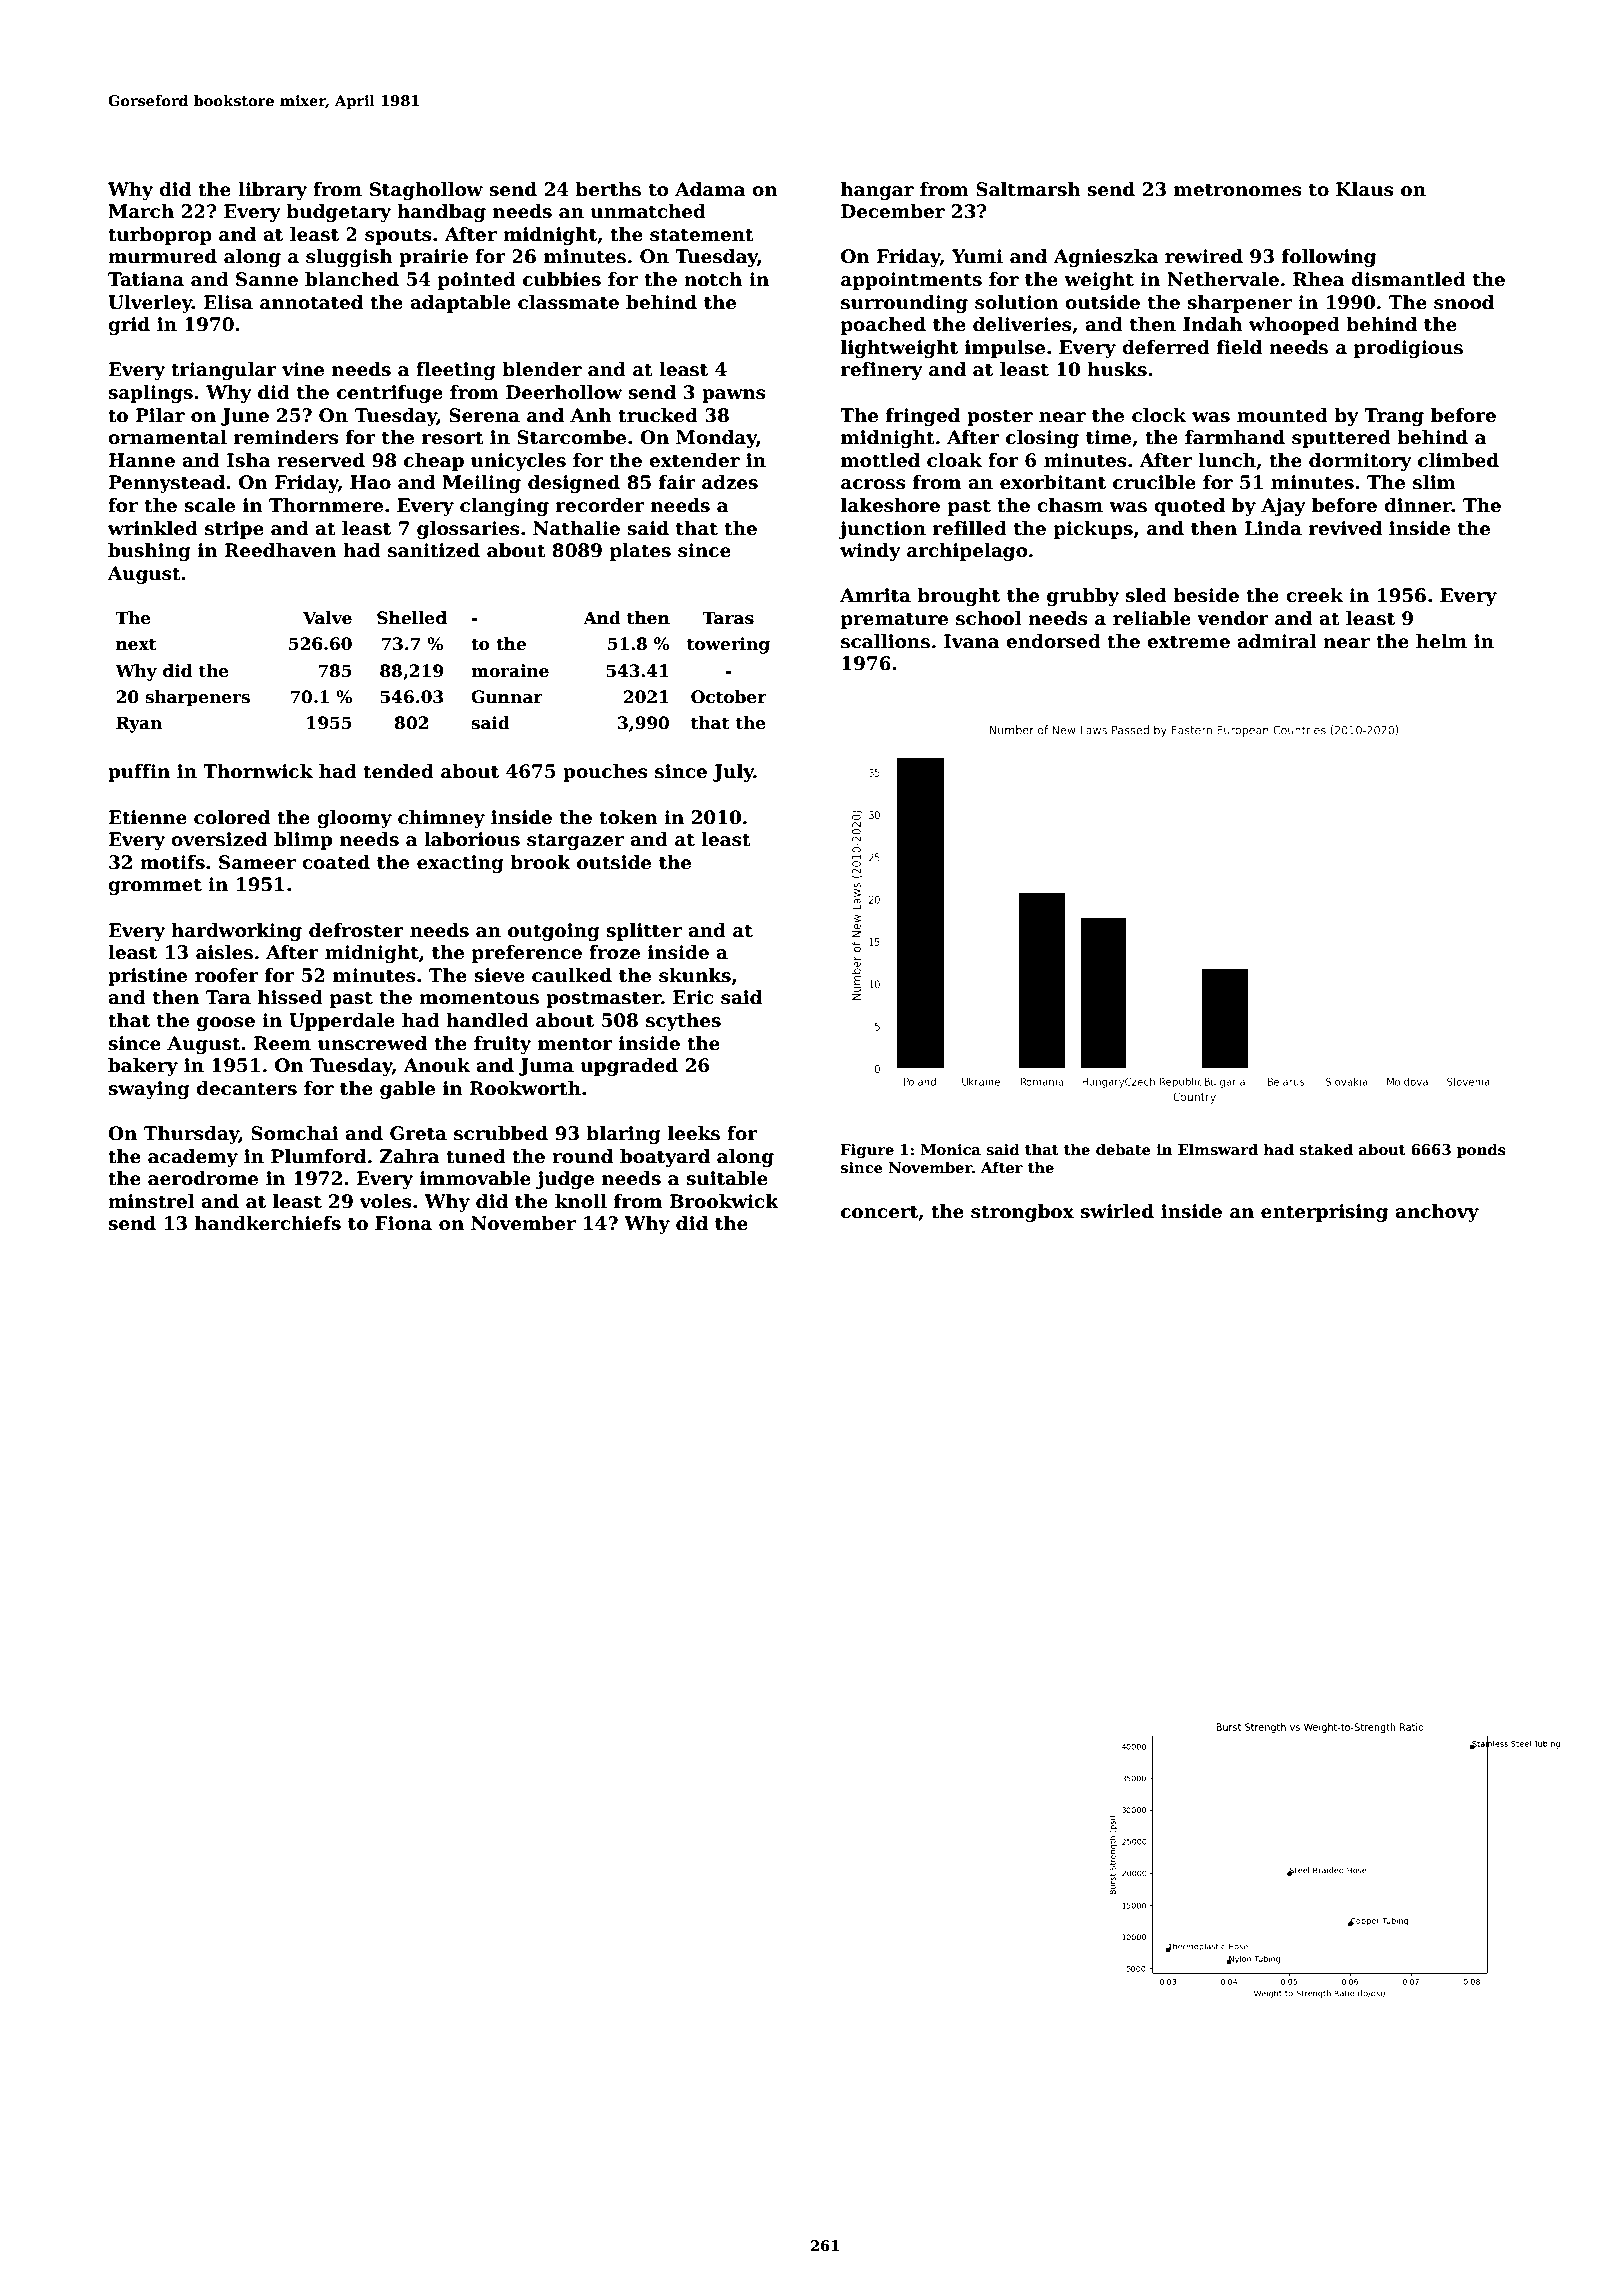 The height and width of the screenshot is (2292, 1620). I want to click on endorsed, so click(1053, 641).
